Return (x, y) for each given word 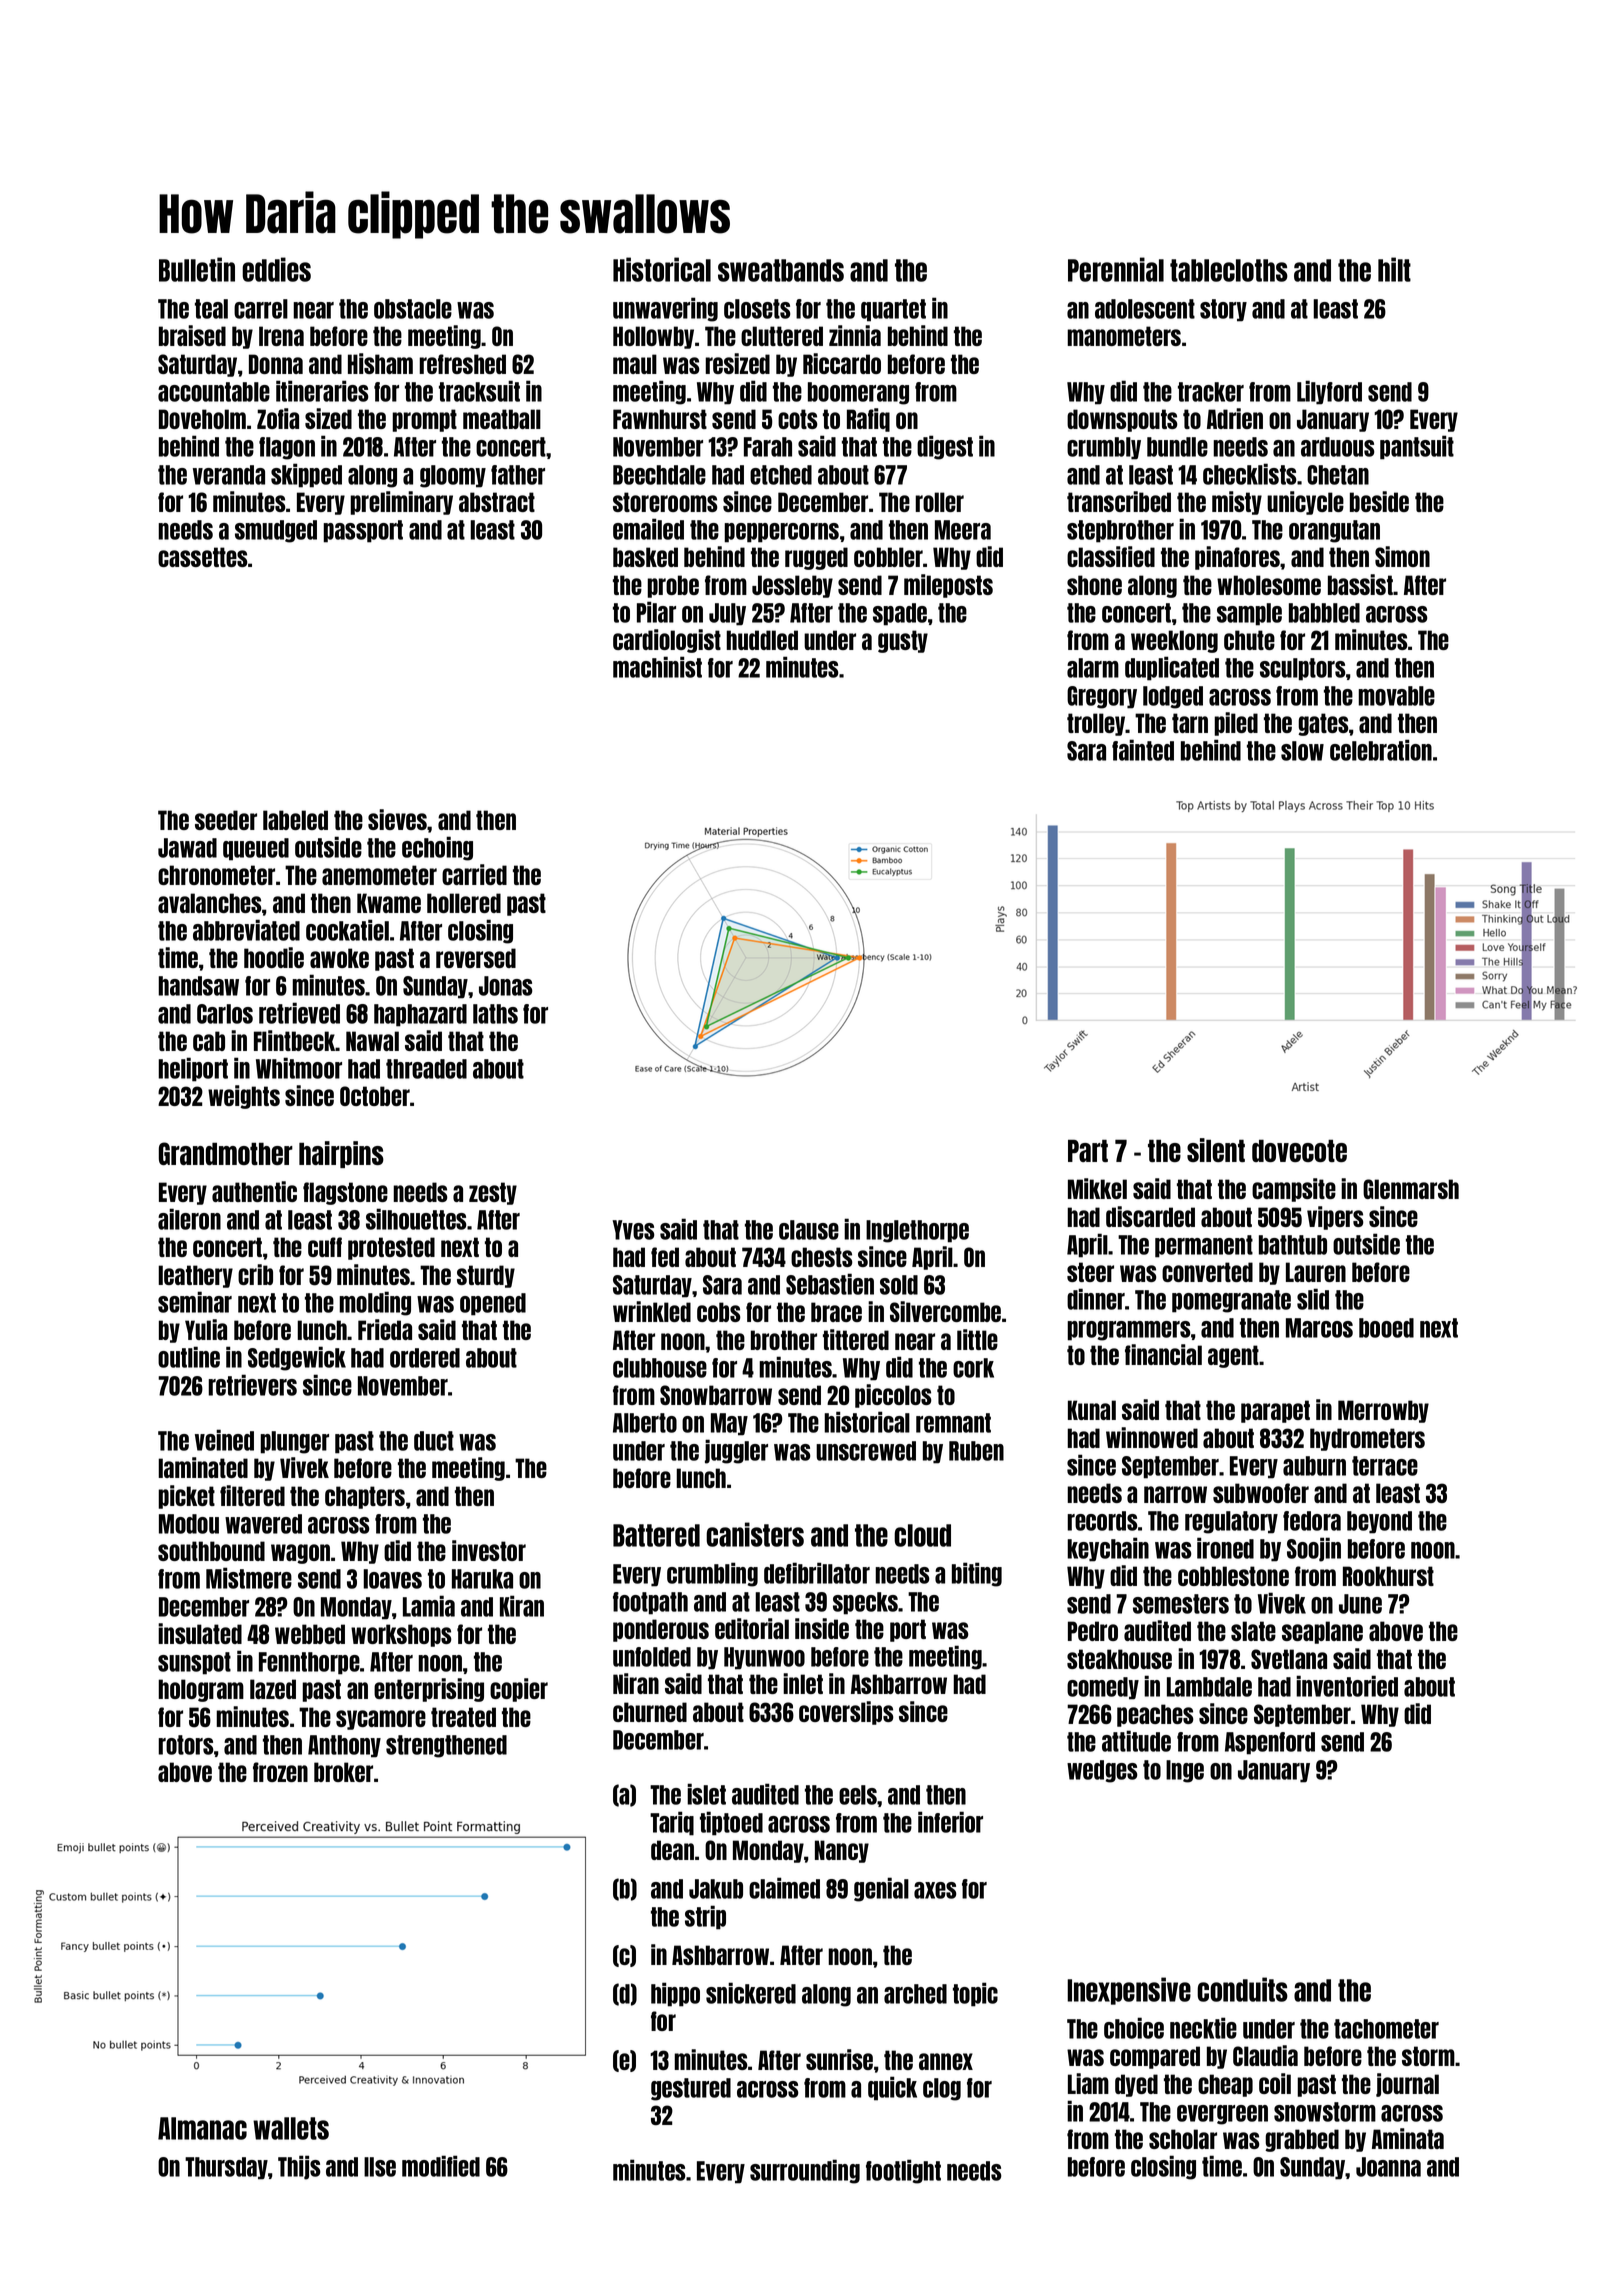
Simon (1402, 556)
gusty (903, 641)
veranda (229, 475)
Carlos (225, 1014)
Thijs (299, 2167)
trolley (1096, 724)
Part (1088, 1151)
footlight (903, 2171)
